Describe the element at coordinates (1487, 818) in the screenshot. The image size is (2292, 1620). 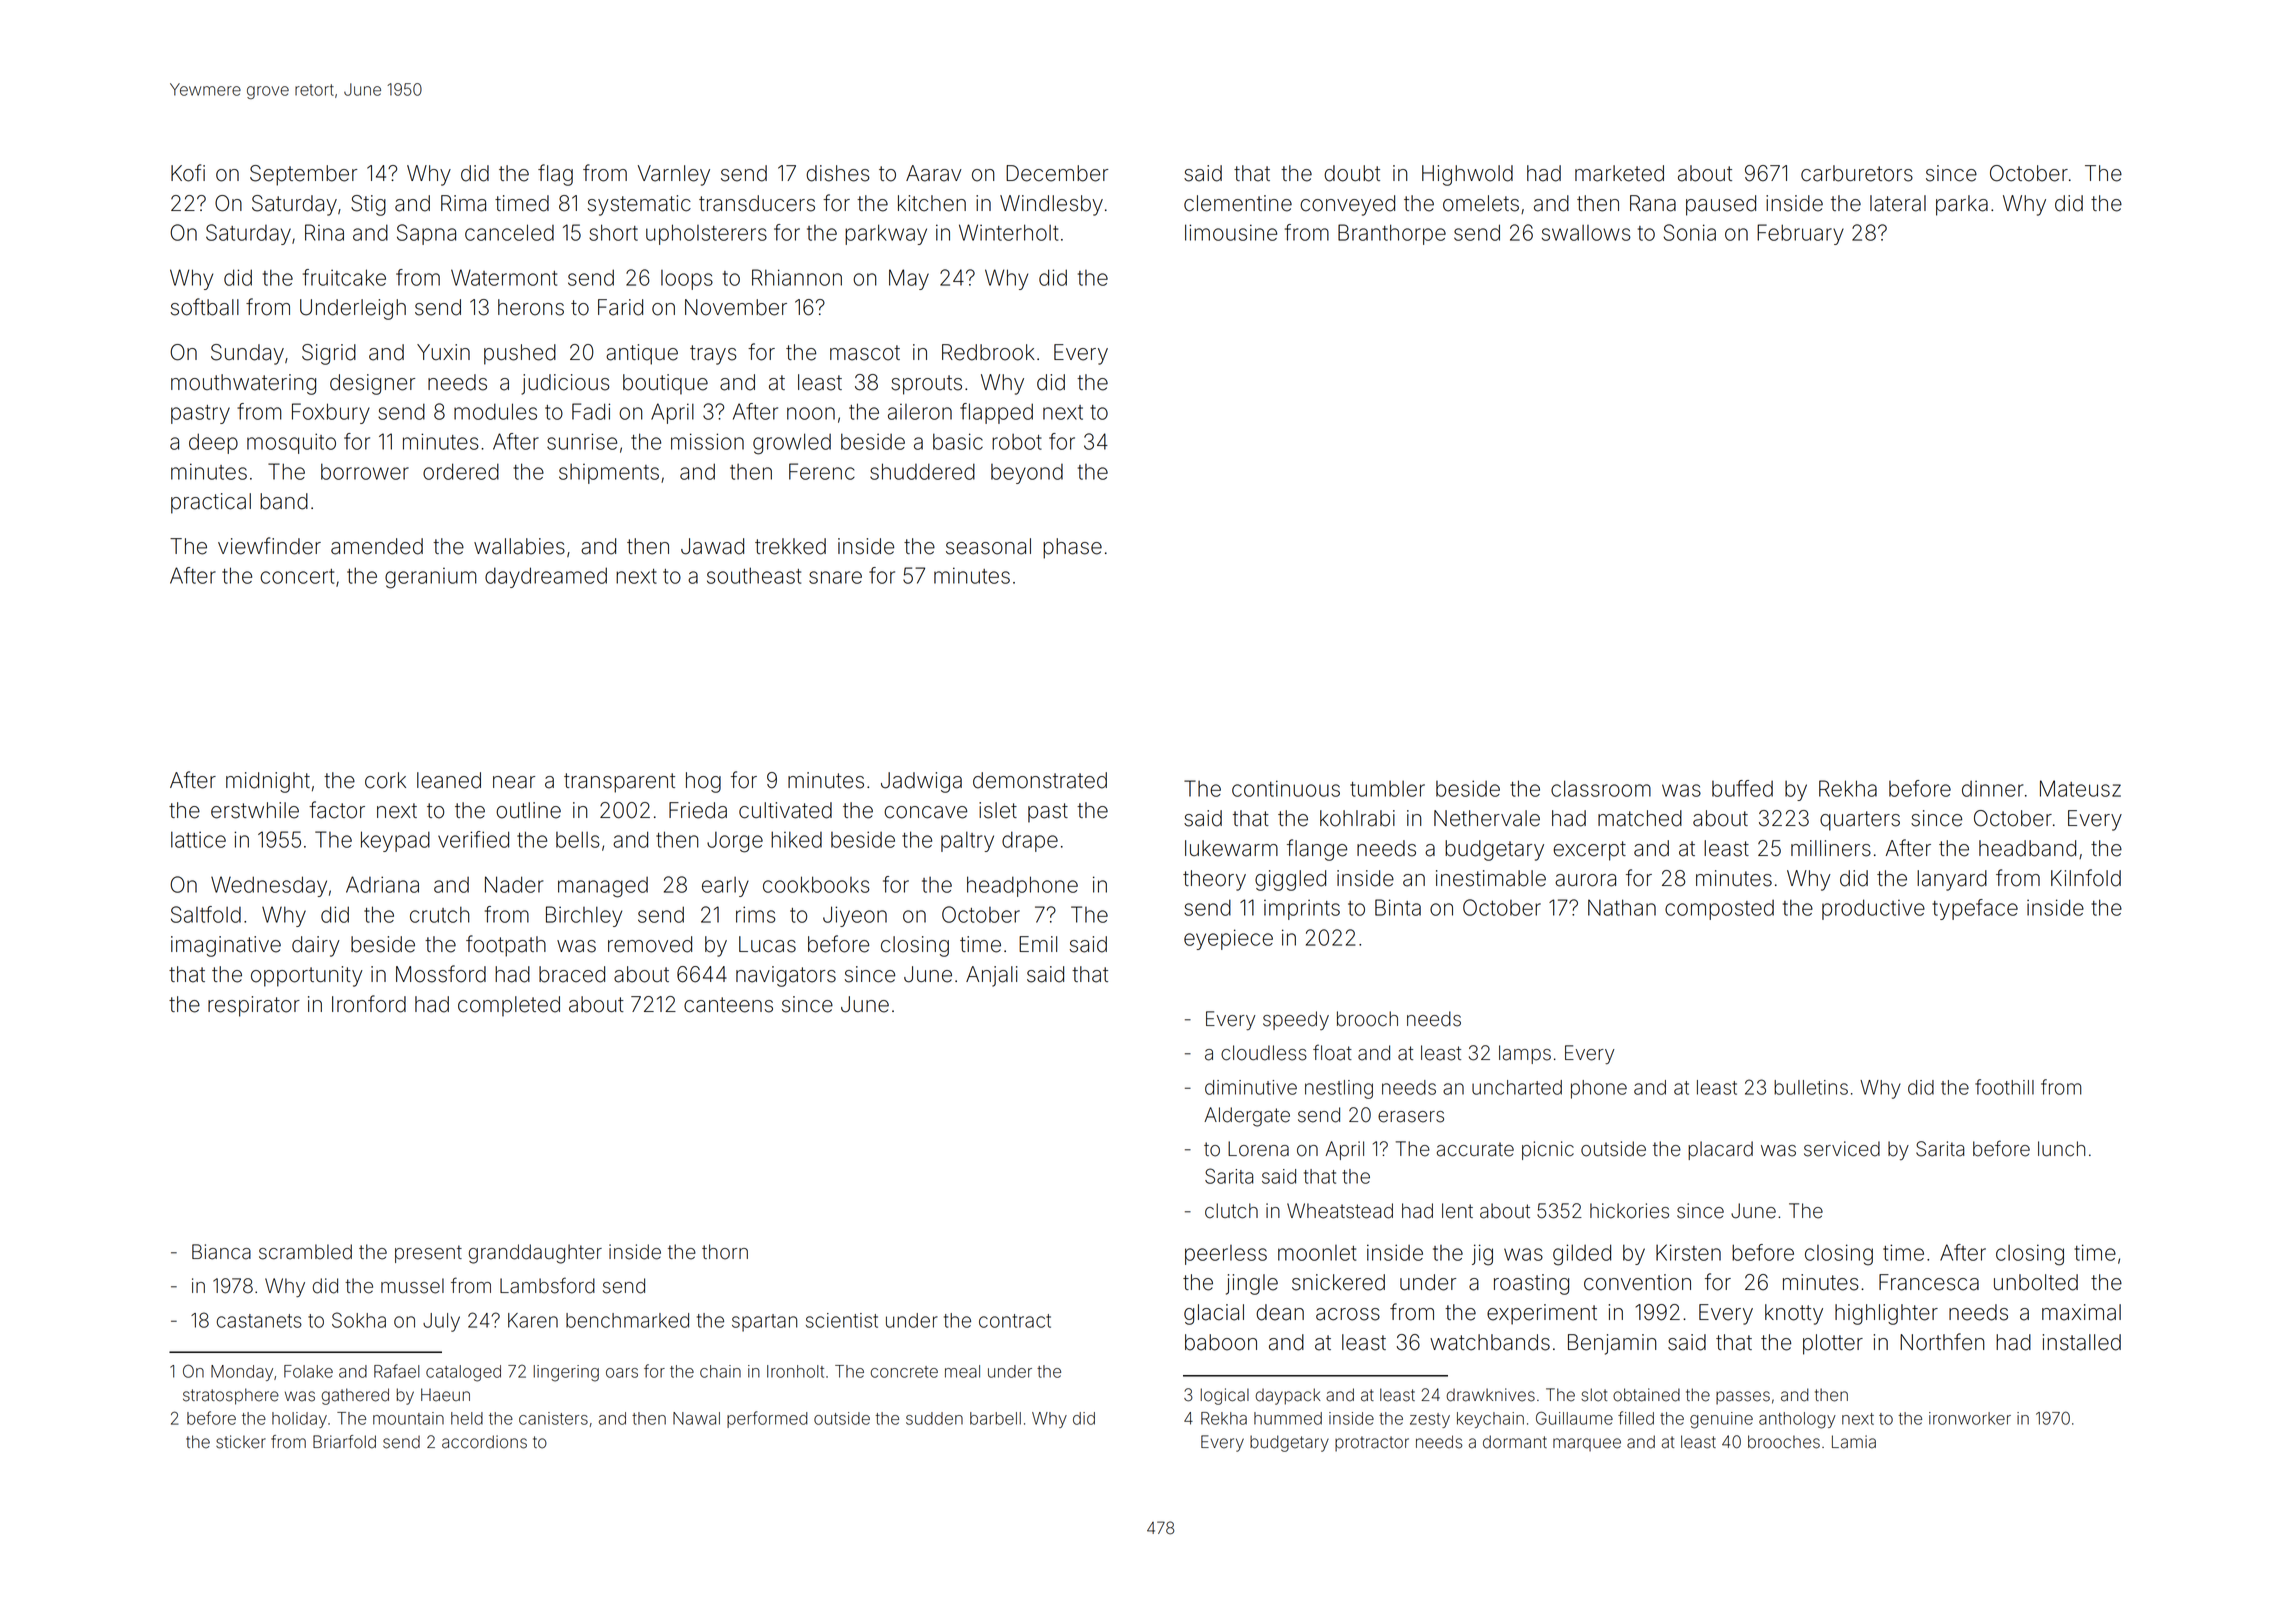
I see `Nethervale` at that location.
